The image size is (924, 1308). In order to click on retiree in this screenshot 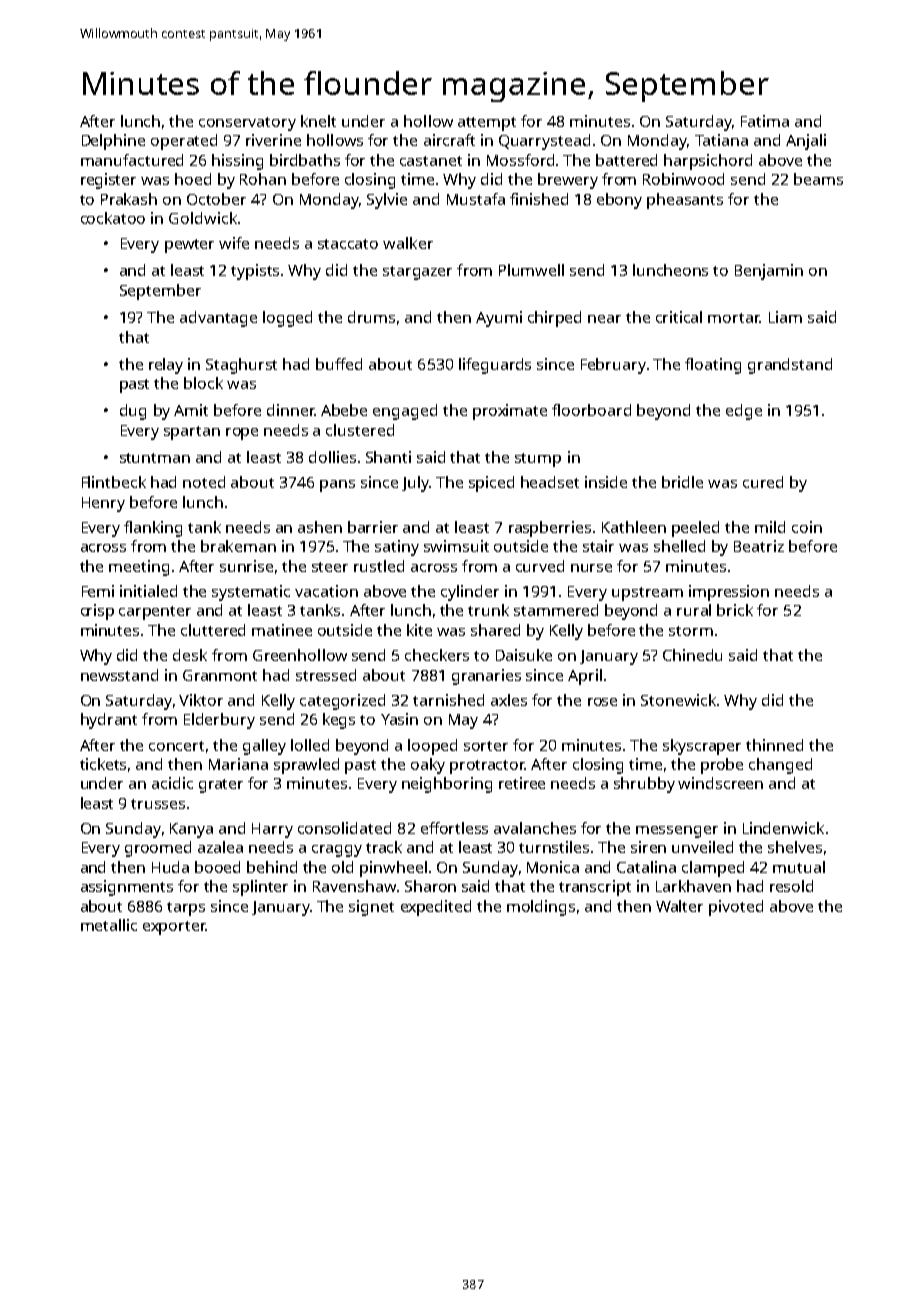, I will do `click(522, 783)`.
